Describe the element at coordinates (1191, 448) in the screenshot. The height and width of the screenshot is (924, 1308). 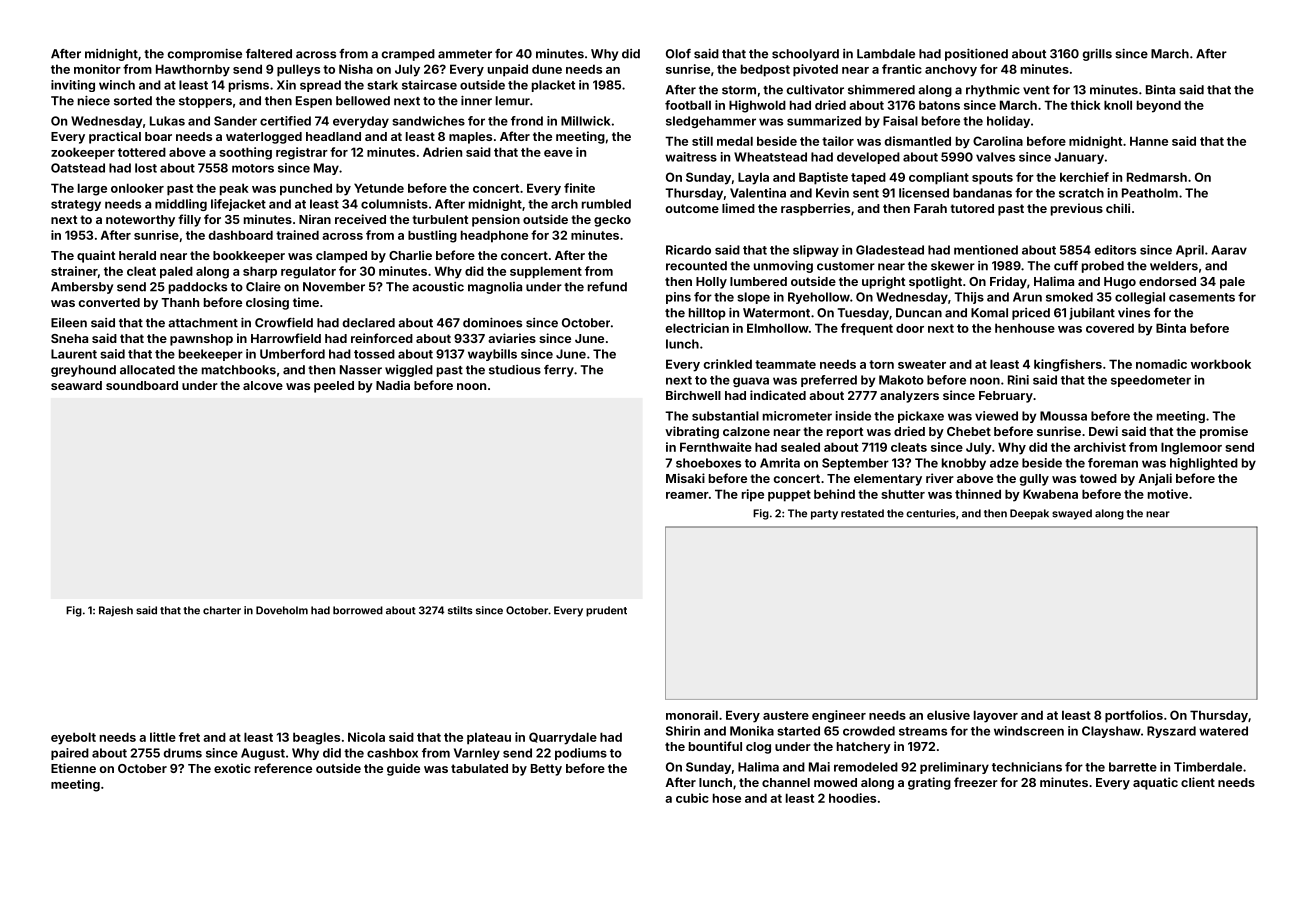
I see `Inglemoor` at that location.
